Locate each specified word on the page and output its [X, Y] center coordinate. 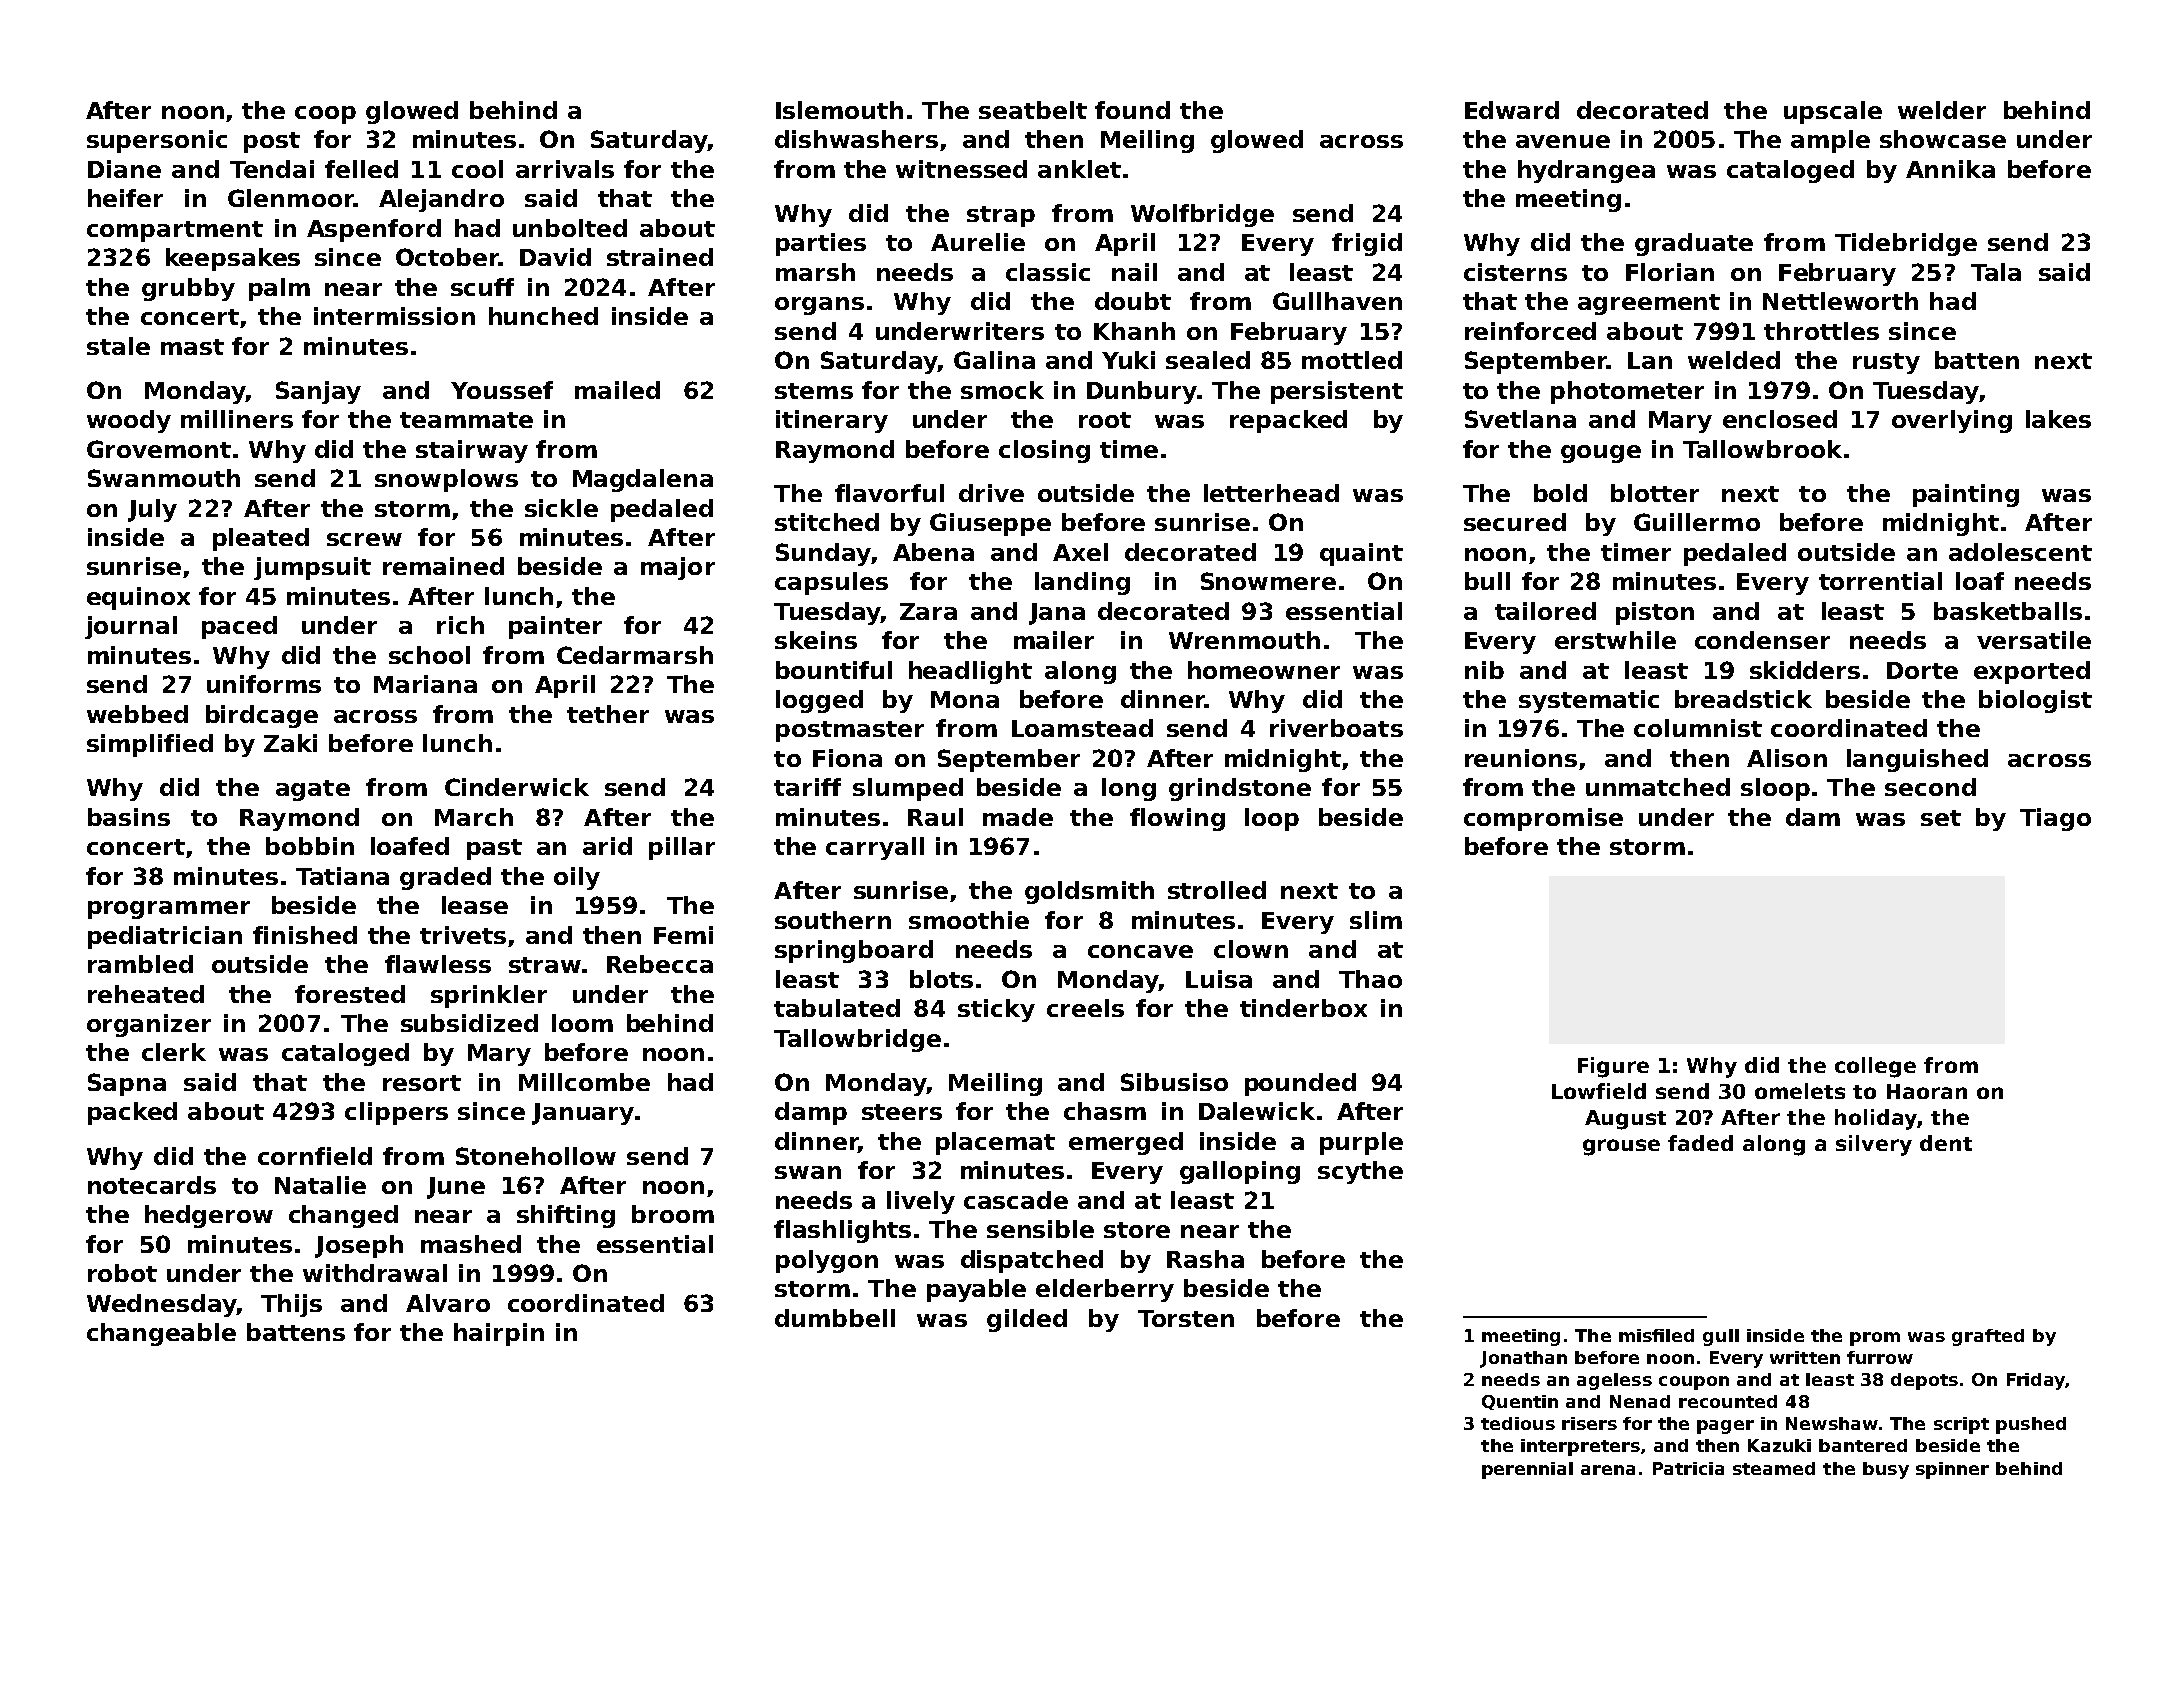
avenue [1563, 141]
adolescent [2020, 552]
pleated [261, 539]
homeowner [1264, 670]
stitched [827, 522]
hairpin [499, 1334]
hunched [543, 316]
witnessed [961, 169]
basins [129, 817]
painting [1966, 495]
